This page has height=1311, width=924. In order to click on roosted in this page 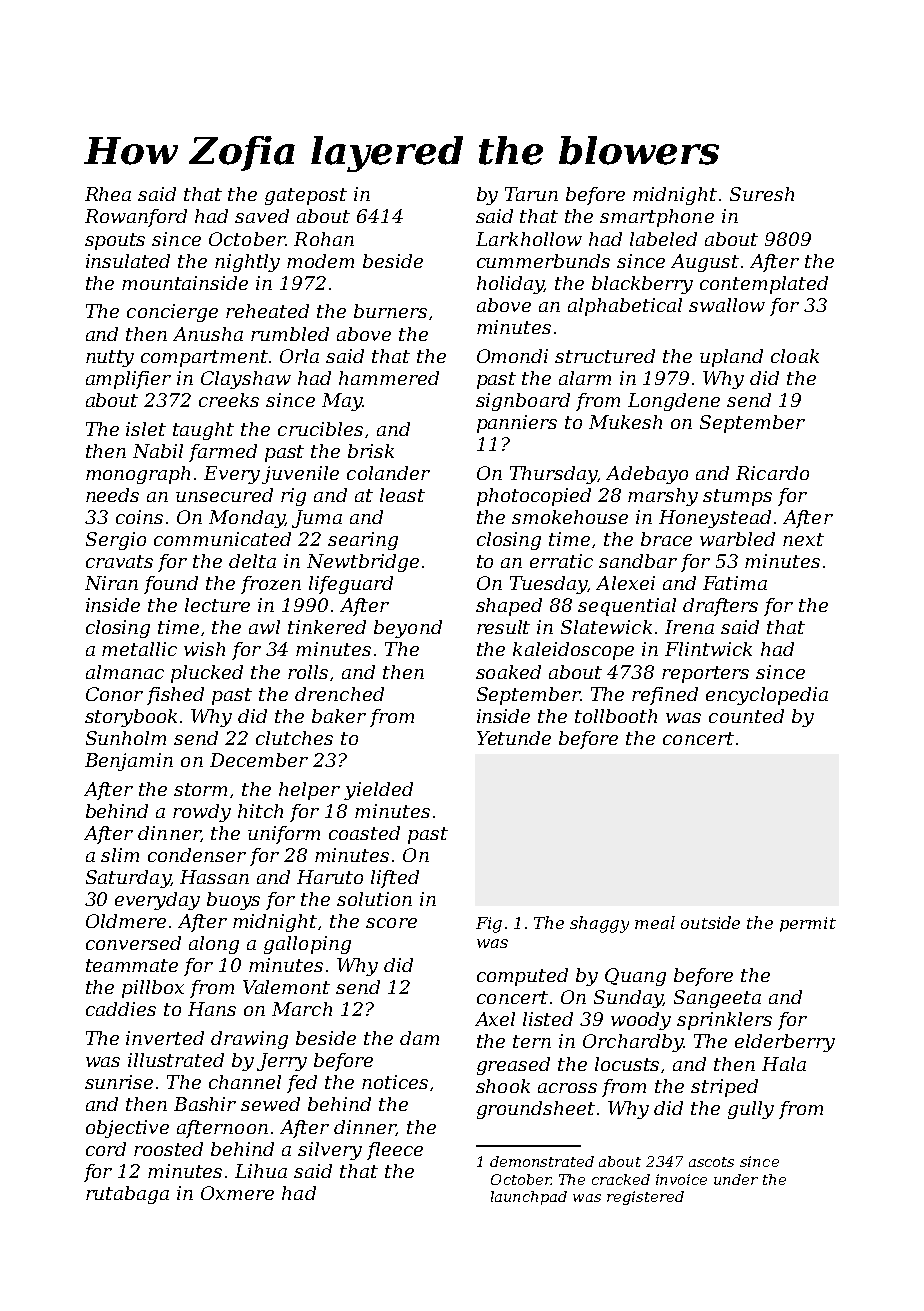, I will do `click(168, 1149)`.
